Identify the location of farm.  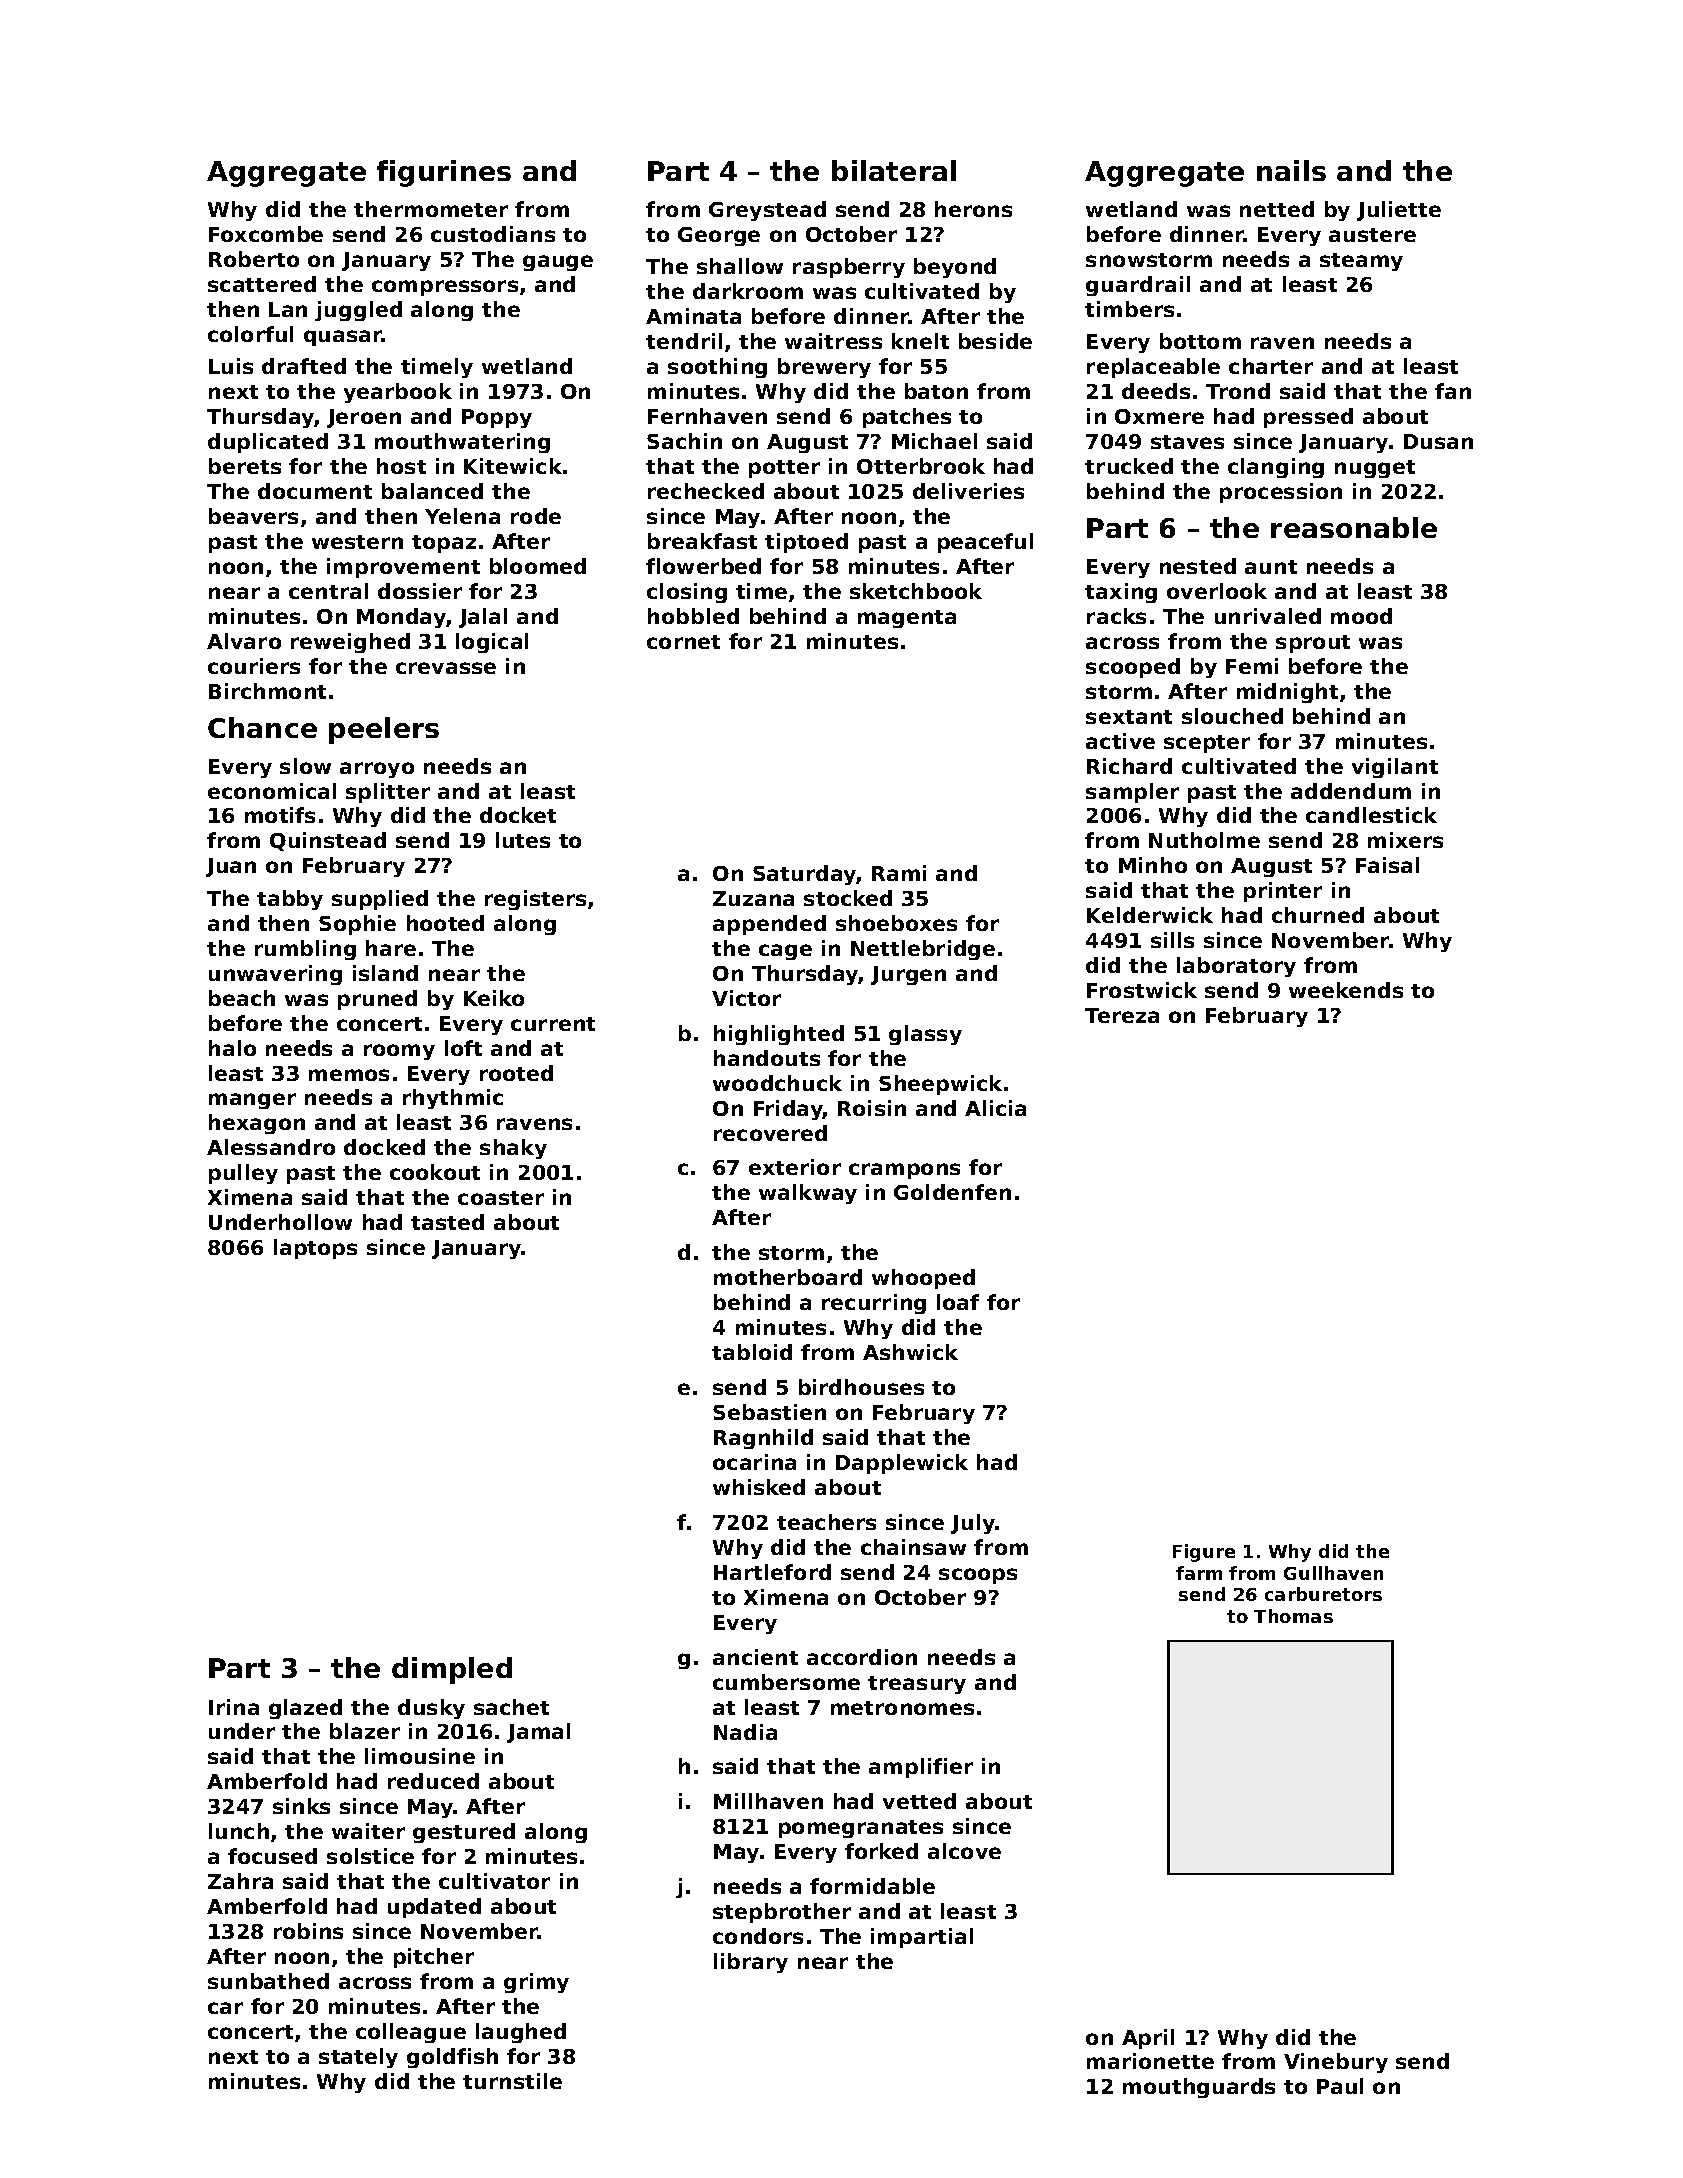
(1199, 1573).
